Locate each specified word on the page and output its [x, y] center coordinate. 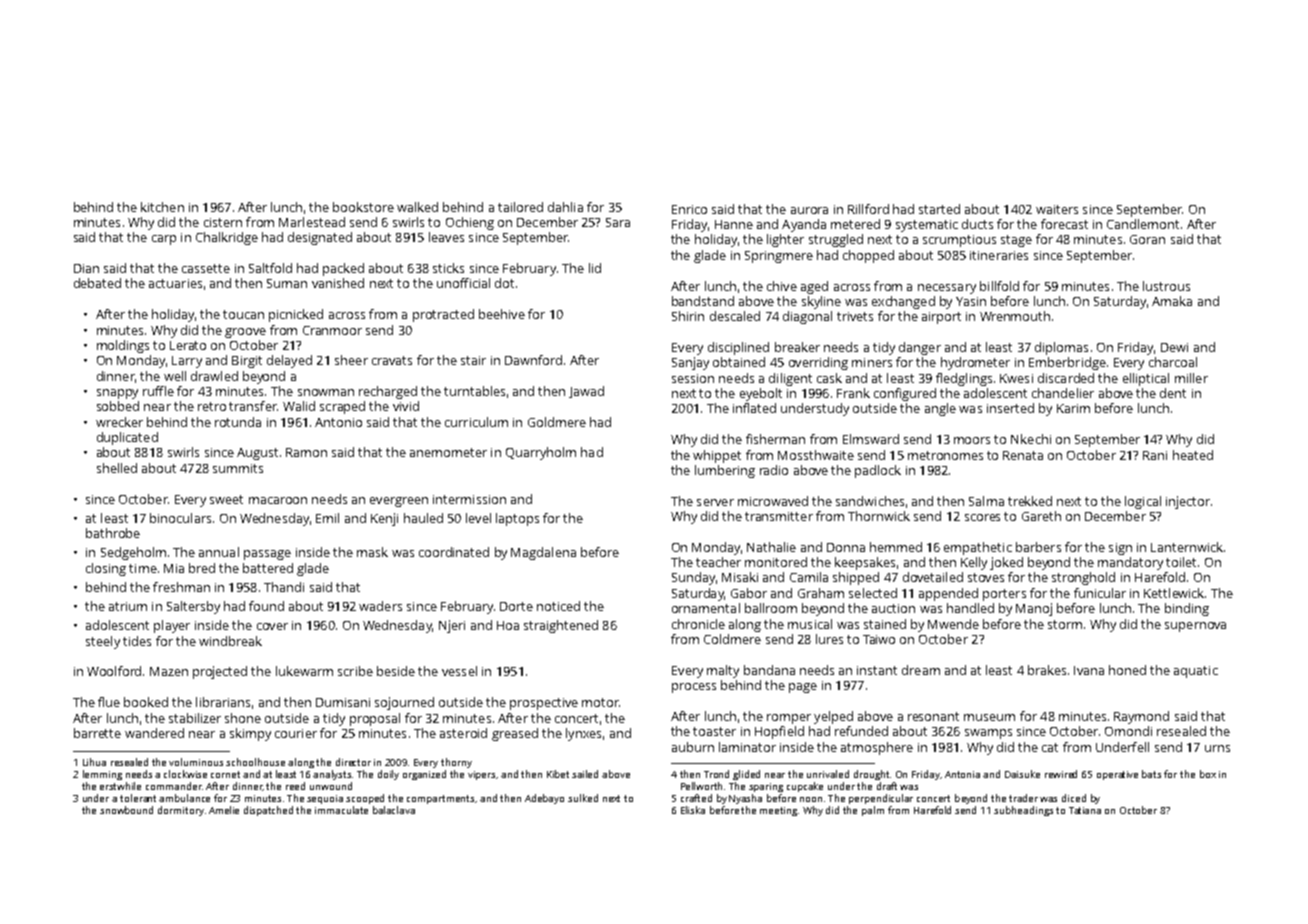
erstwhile [120, 786]
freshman [181, 587]
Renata [1023, 455]
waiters [1057, 209]
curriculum [476, 422]
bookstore [363, 207]
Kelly [974, 563]
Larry [187, 362]
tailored [520, 207]
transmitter [779, 516]
